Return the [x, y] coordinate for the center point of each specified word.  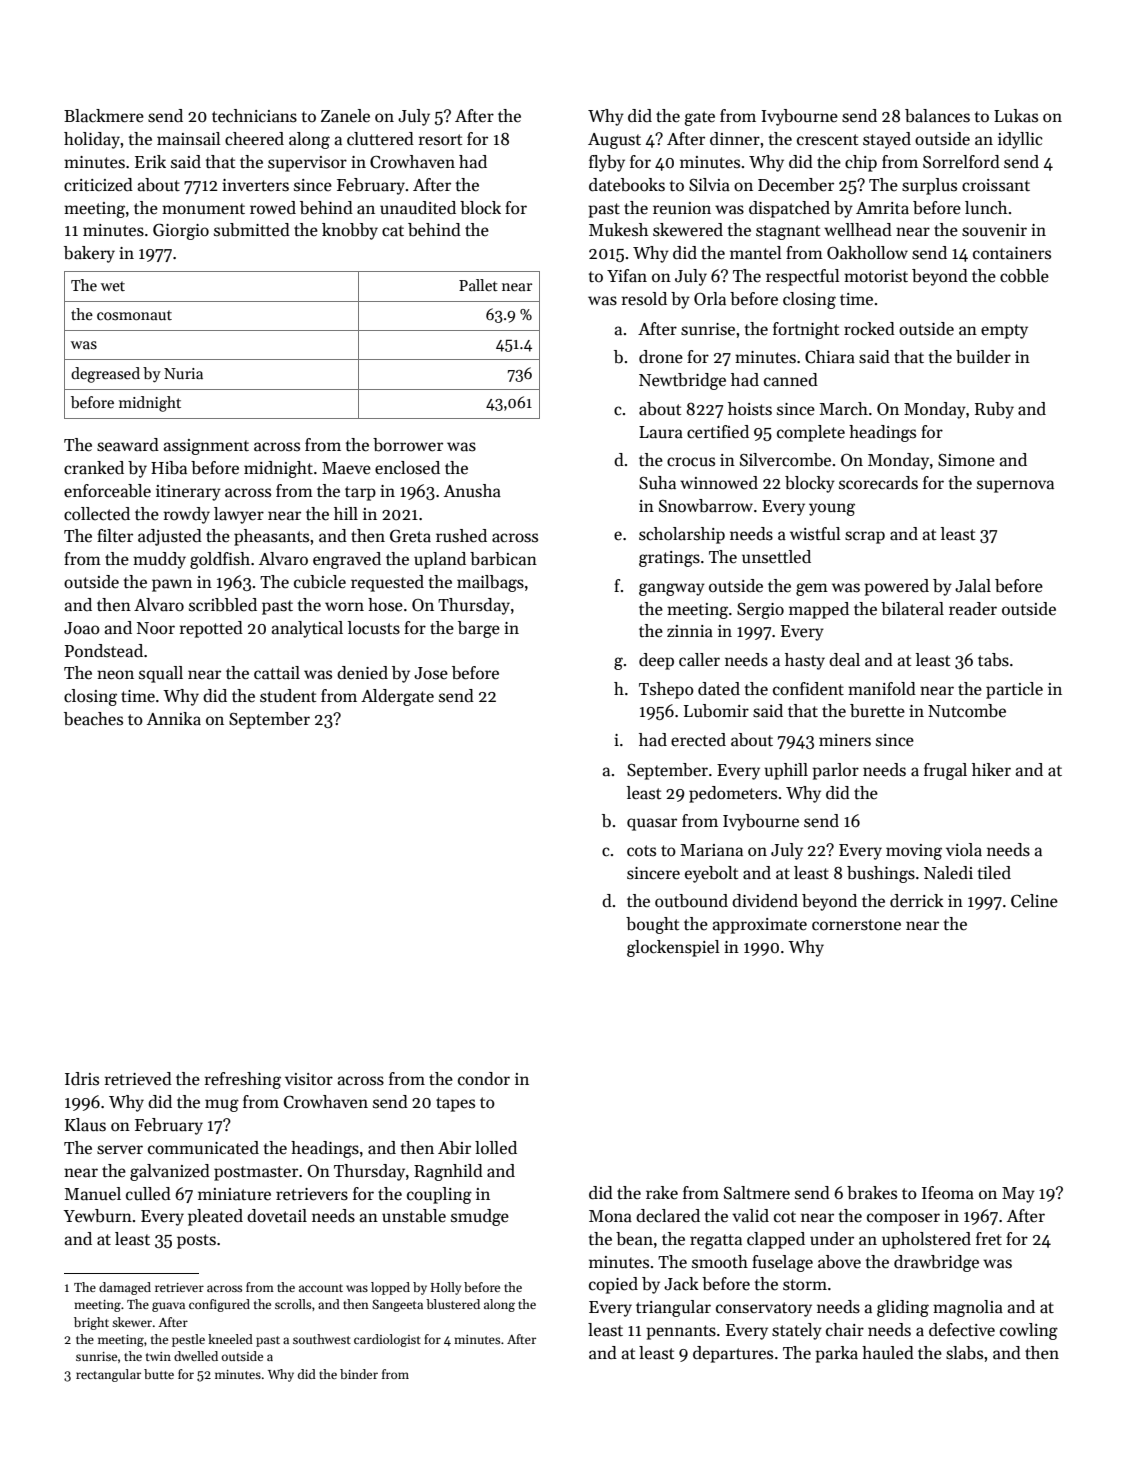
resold [644, 299]
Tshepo [666, 690]
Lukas [1016, 115]
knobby [350, 231]
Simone [966, 460]
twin [158, 1356]
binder [359, 1374]
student [288, 696]
